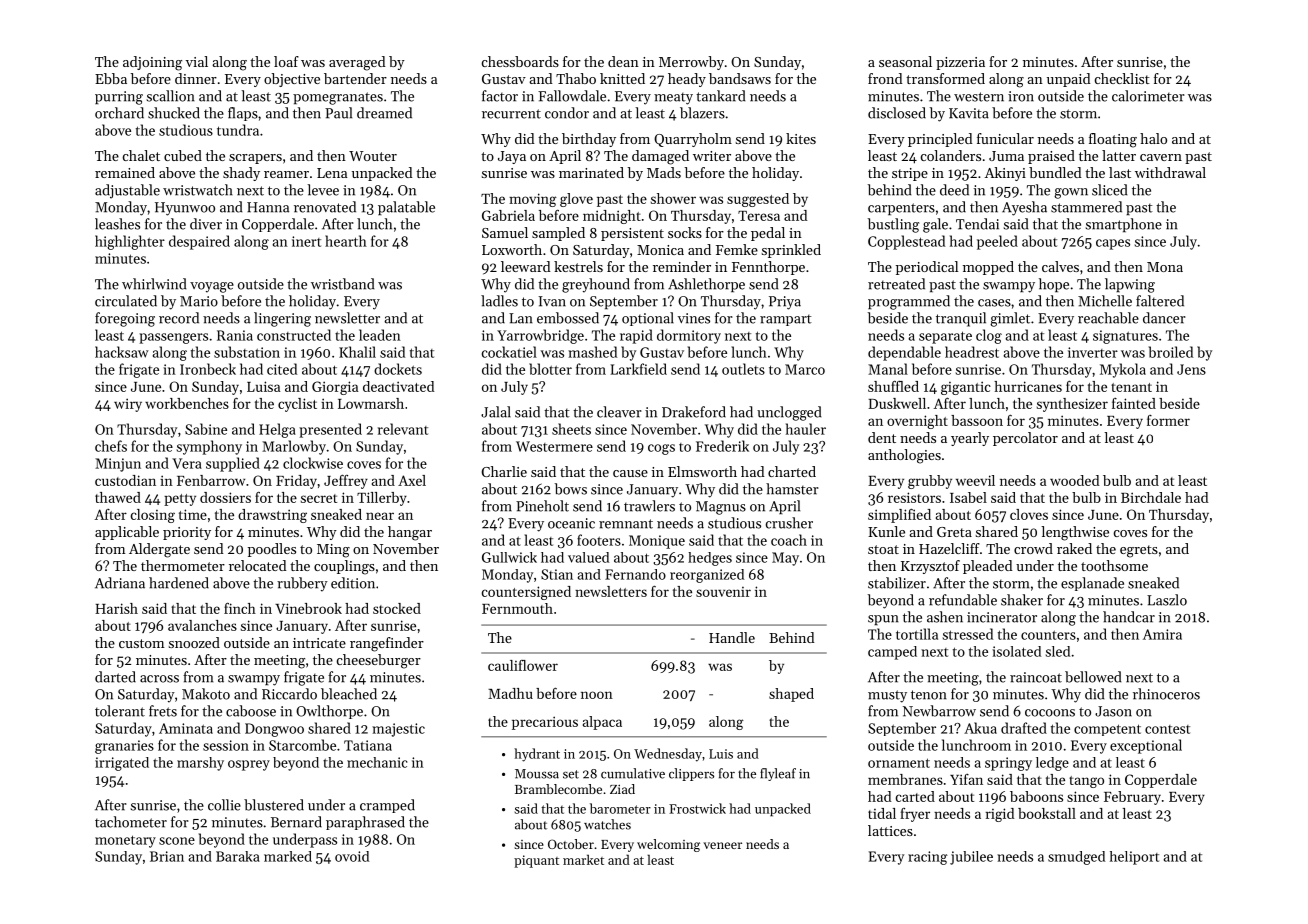 This screenshot has height=924, width=1308. I want to click on Jalal, so click(496, 412).
